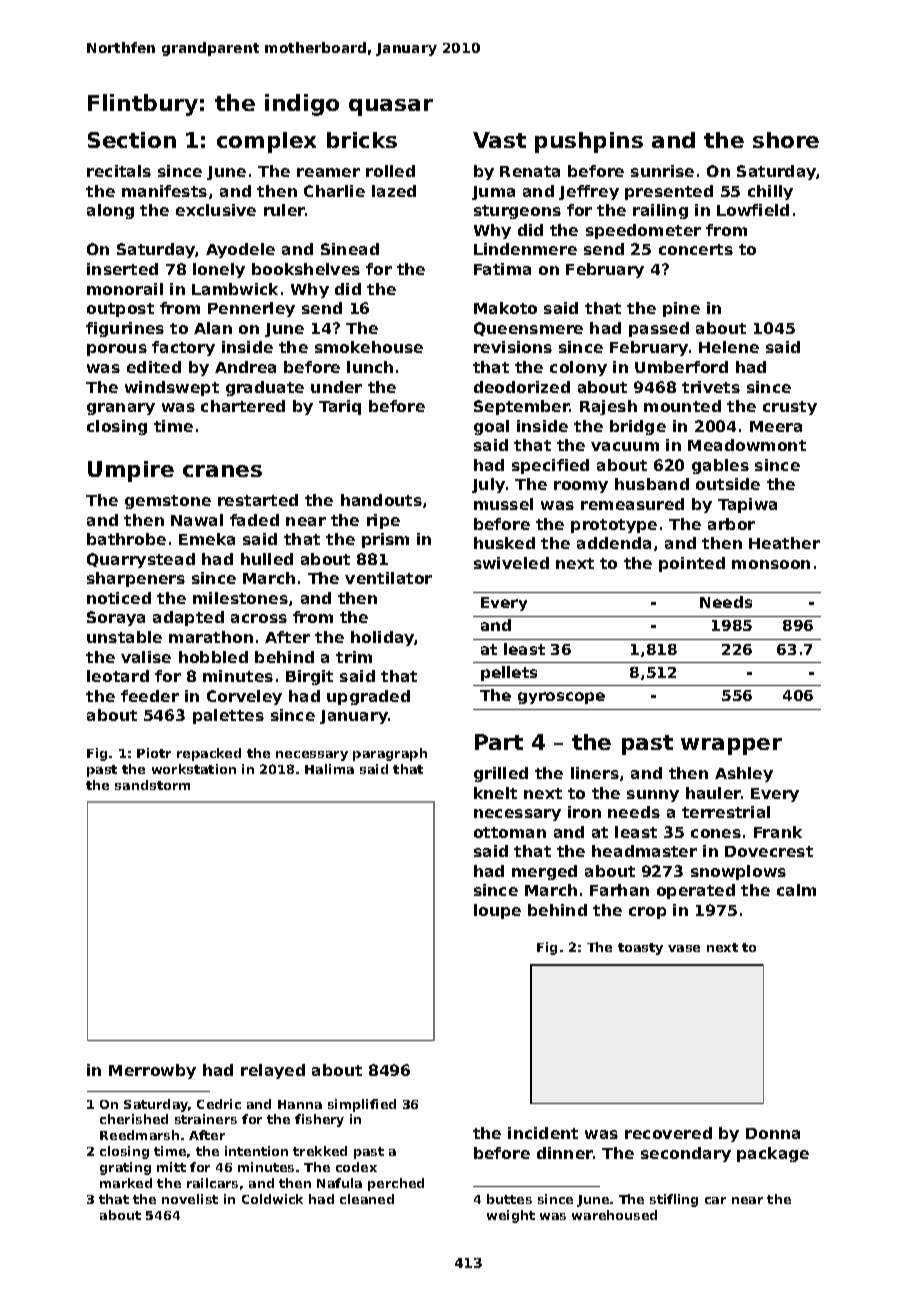 This screenshot has width=908, height=1316. Describe the element at coordinates (356, 1167) in the screenshot. I see `codex` at that location.
